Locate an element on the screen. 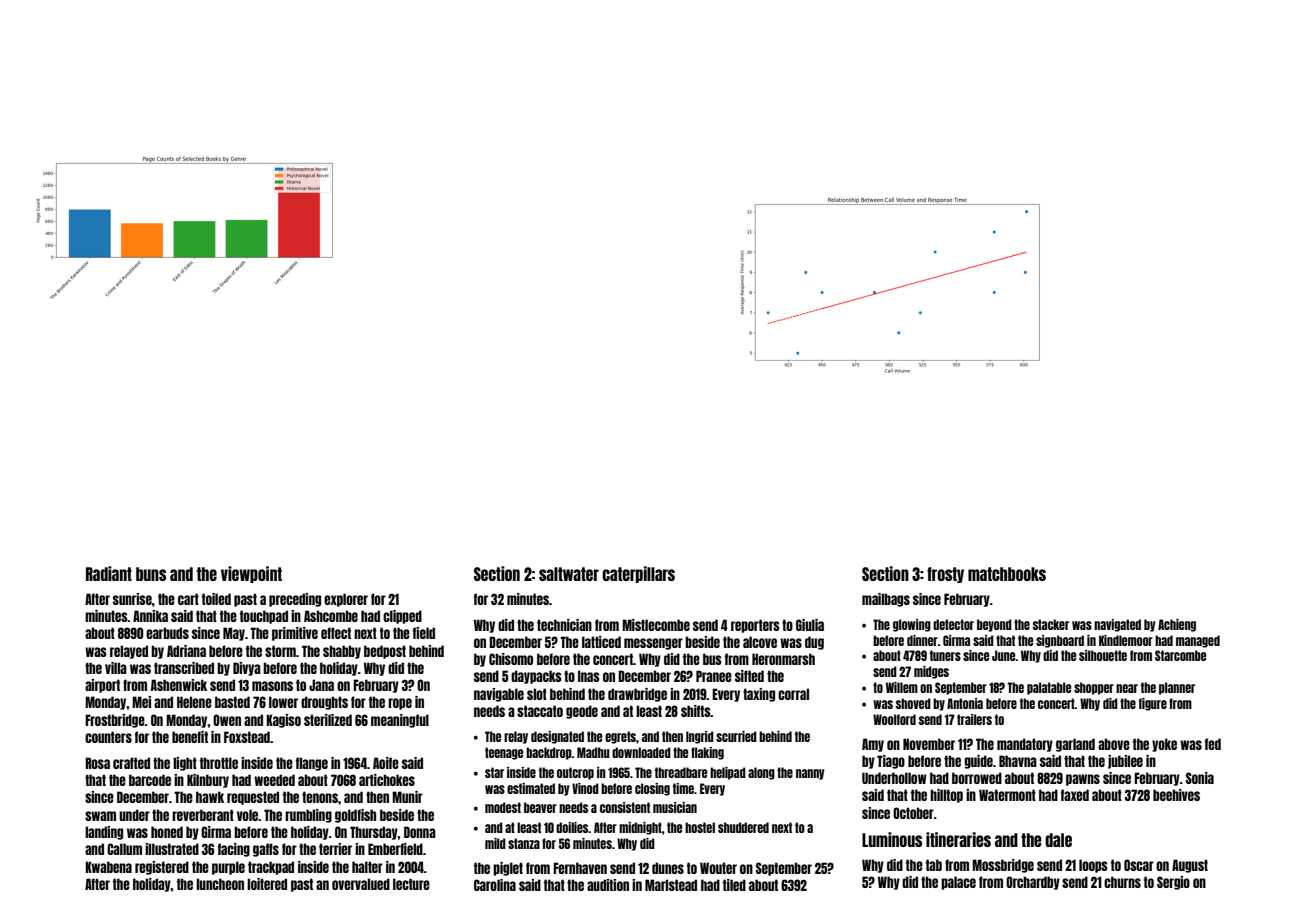 This screenshot has height=924, width=1308. caterpillars is located at coordinates (638, 574).
